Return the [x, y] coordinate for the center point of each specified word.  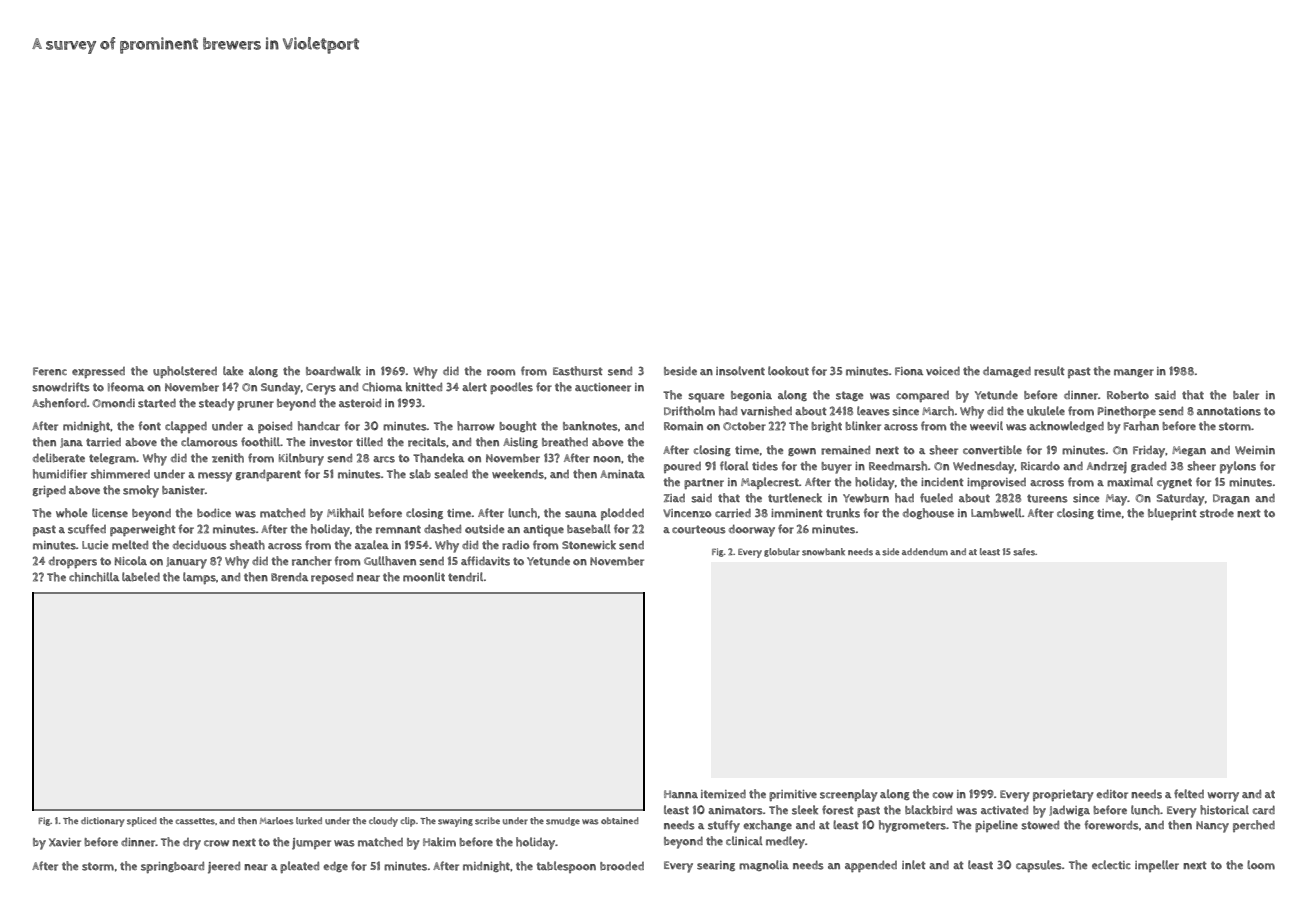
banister [183, 490]
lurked [309, 821]
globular [782, 552]
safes [1024, 552]
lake [233, 371]
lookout [788, 371]
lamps [199, 578]
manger [1134, 373]
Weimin [1255, 450]
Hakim [439, 842]
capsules [1039, 866]
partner [704, 483]
